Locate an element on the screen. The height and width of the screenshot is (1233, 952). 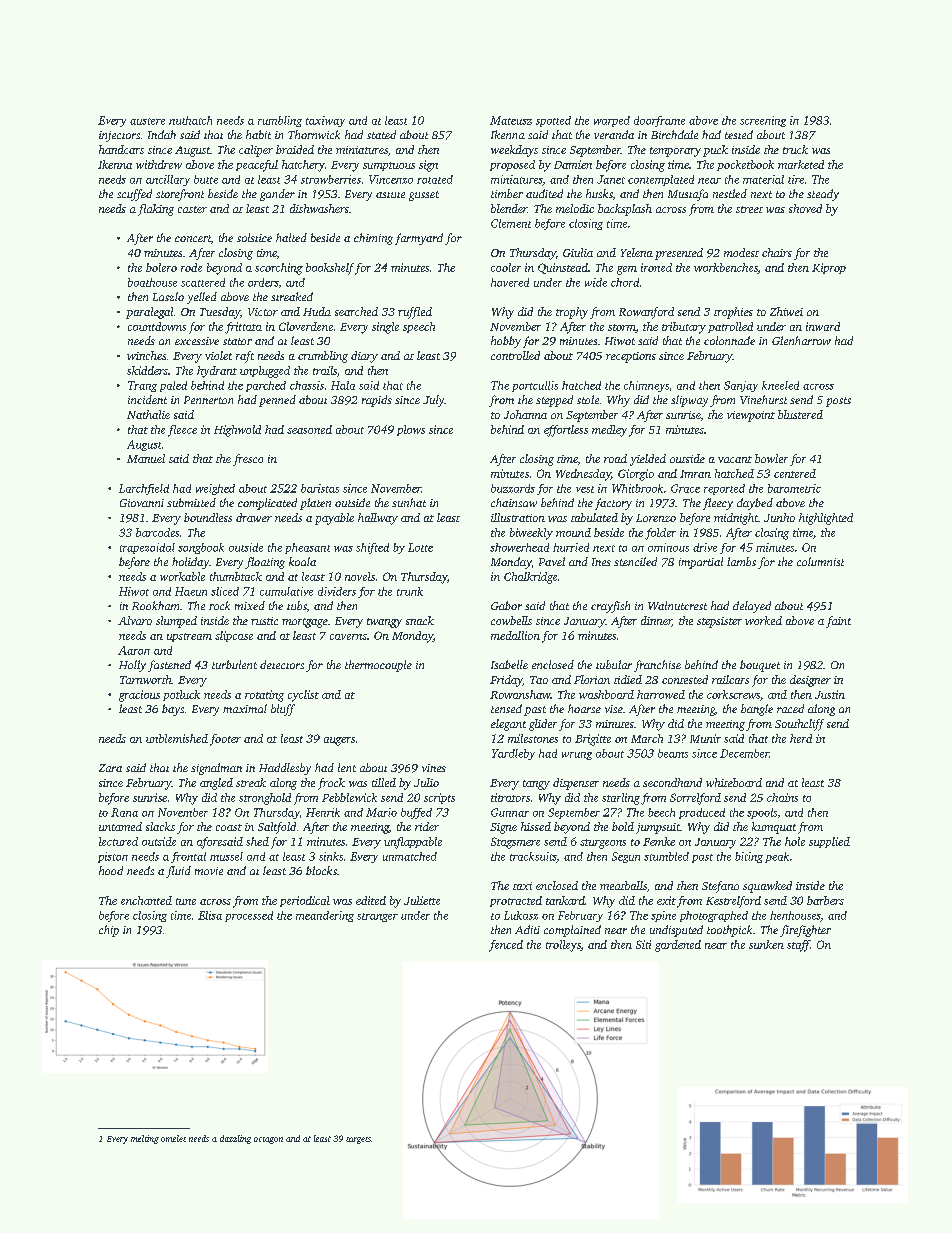
targets is located at coordinates (358, 1140).
